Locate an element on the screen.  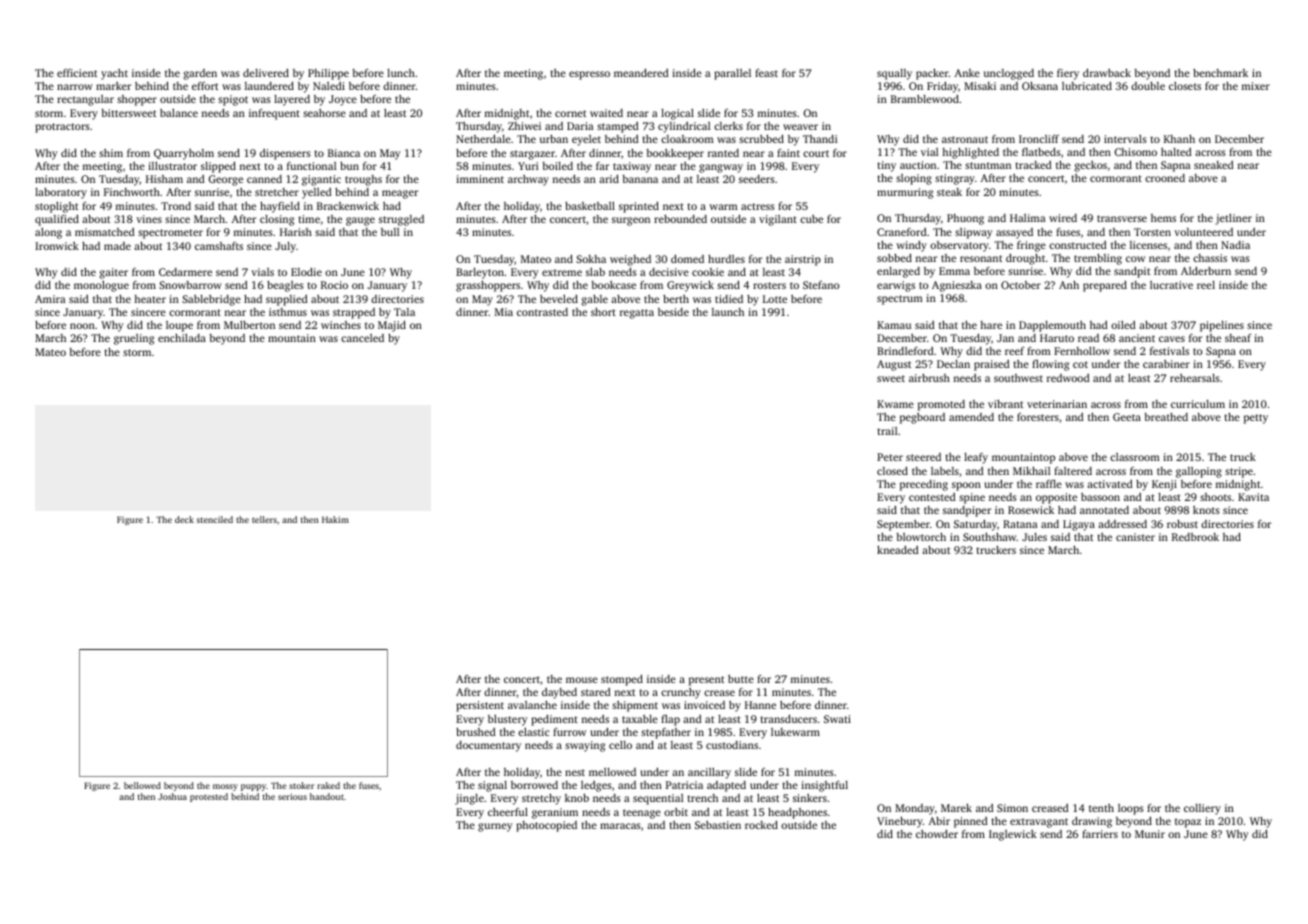
galloping is located at coordinates (1199, 472).
